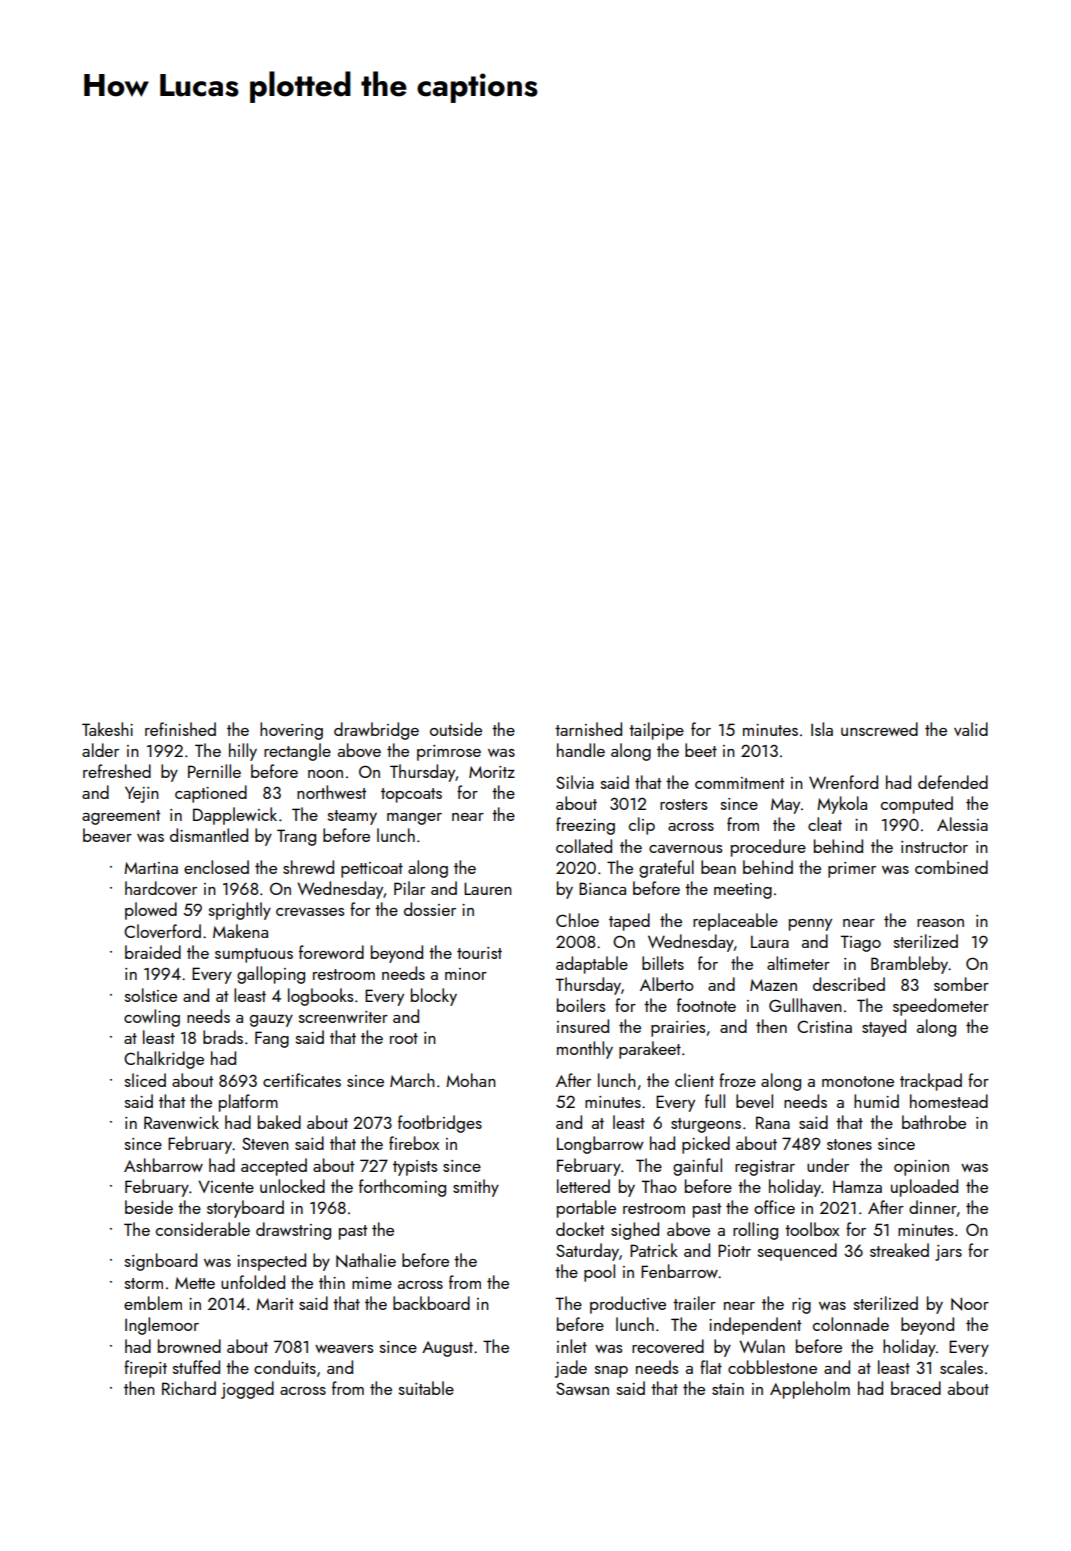 The height and width of the screenshot is (1551, 1071). What do you see at coordinates (951, 867) in the screenshot?
I see `combined` at bounding box center [951, 867].
